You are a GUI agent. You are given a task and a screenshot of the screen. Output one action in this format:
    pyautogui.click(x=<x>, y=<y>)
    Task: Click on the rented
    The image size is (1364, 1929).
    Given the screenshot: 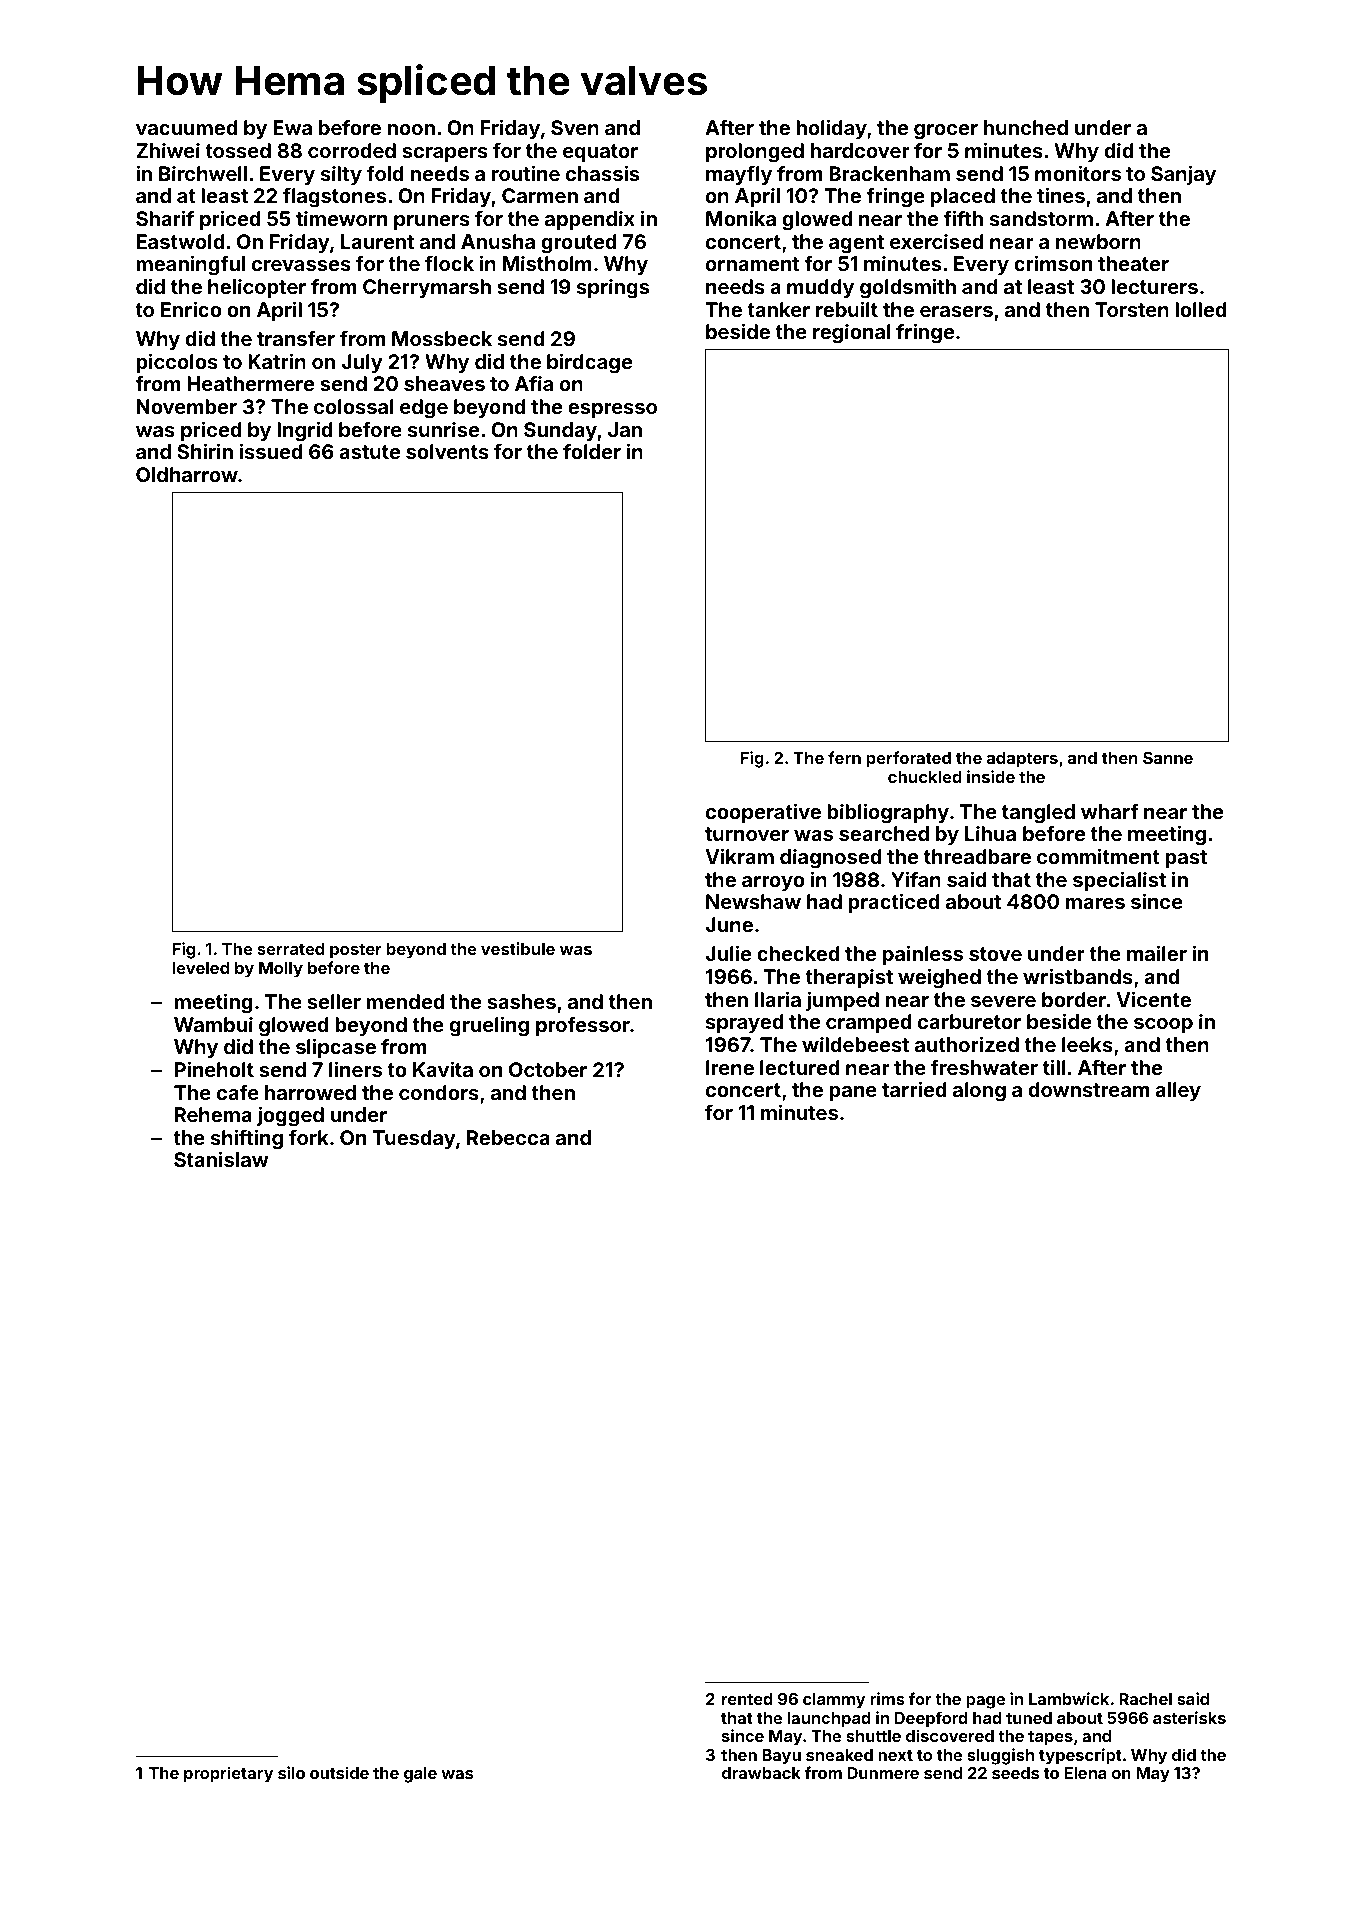 What is the action you would take?
    pyautogui.click(x=747, y=1699)
